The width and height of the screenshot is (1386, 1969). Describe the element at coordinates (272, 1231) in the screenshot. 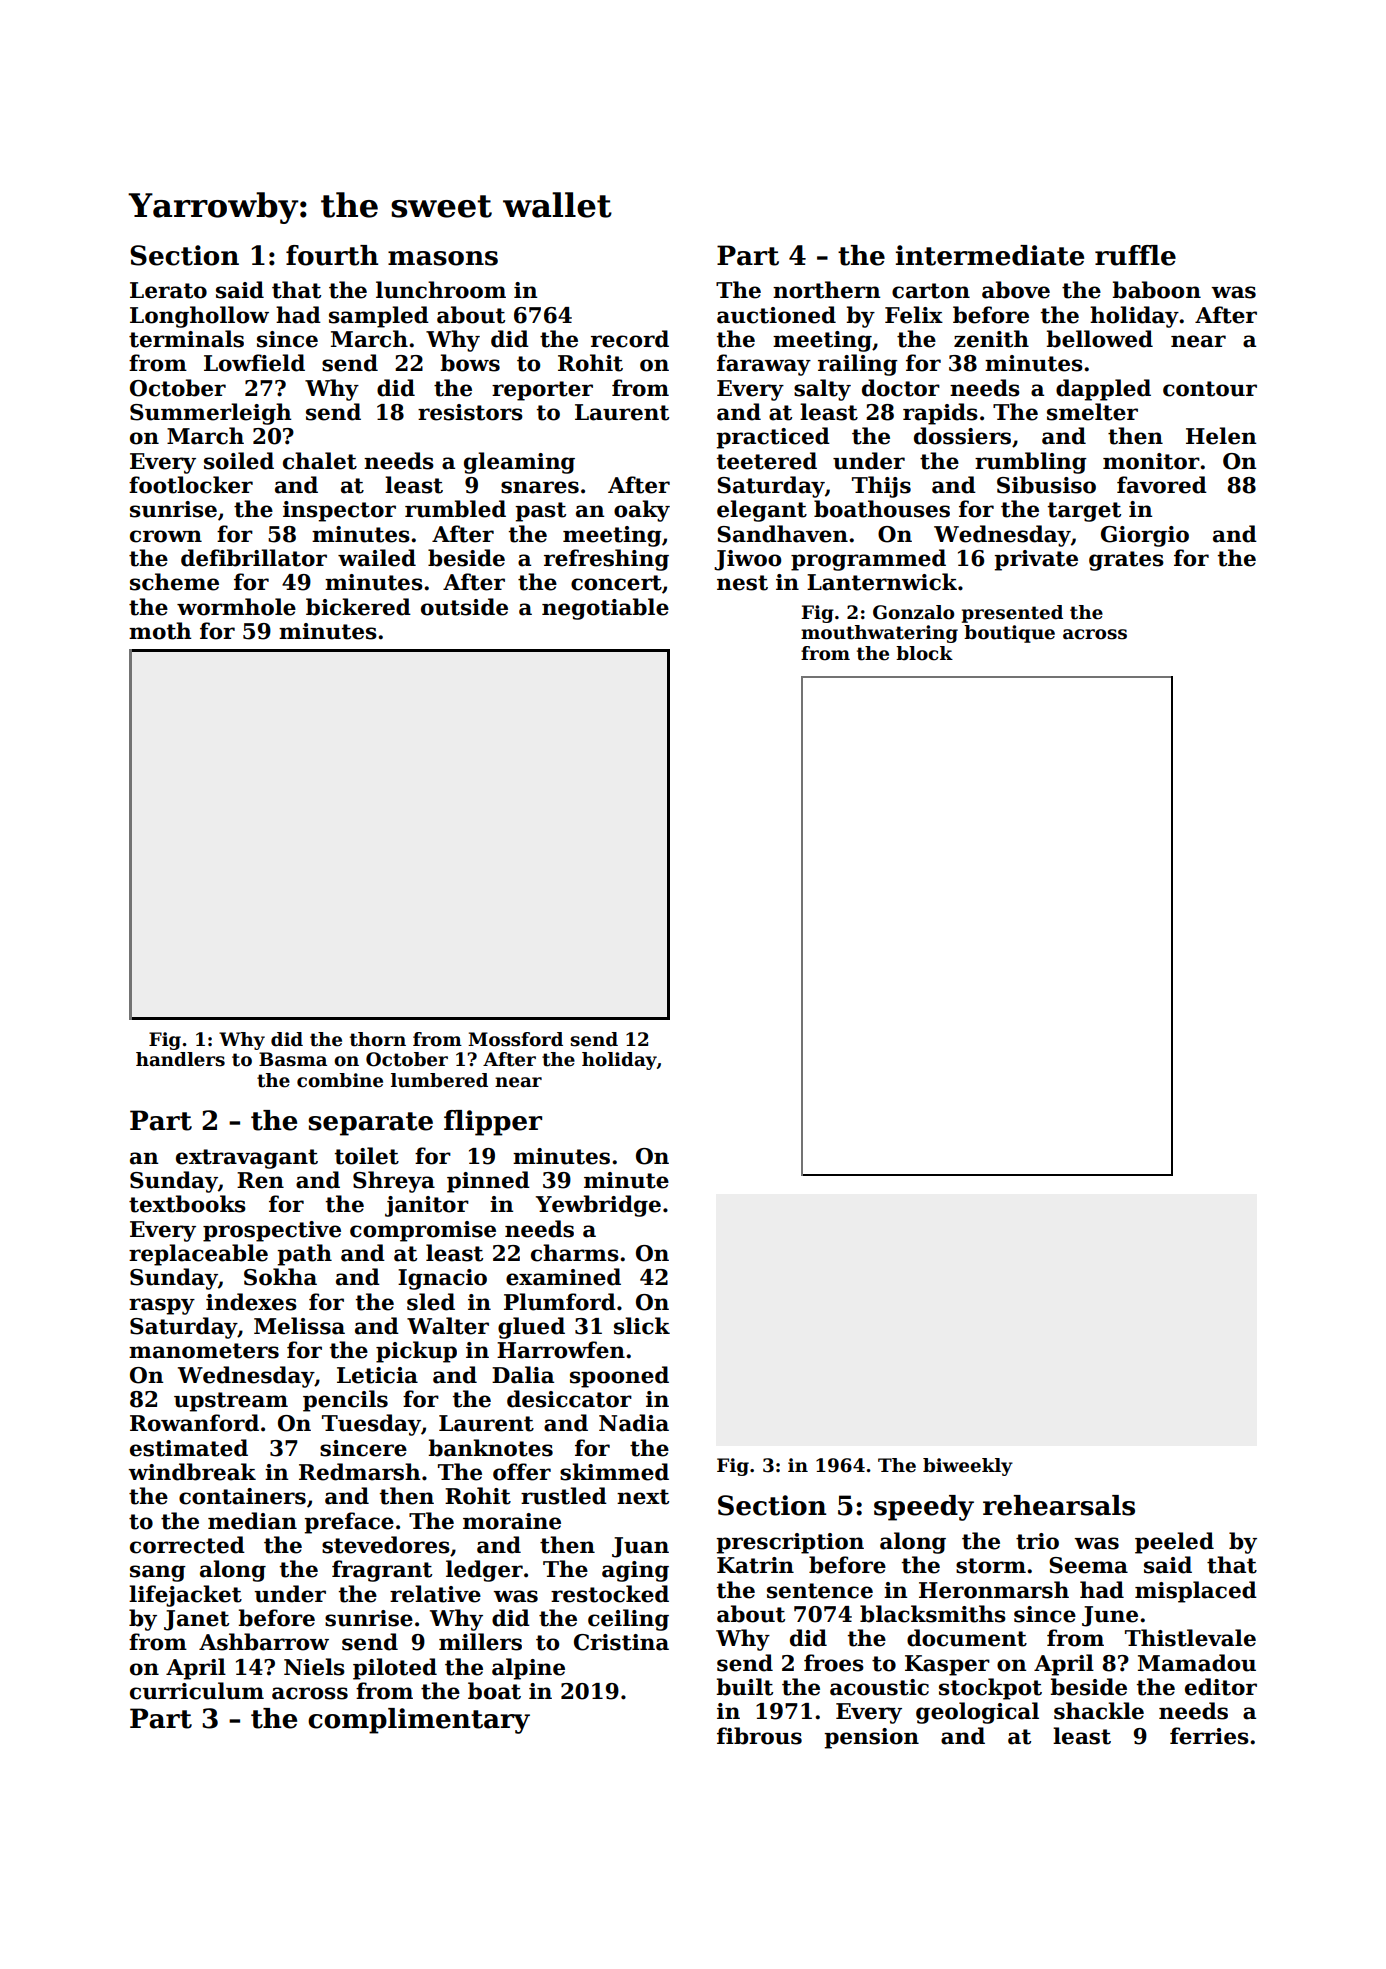

I see `prospective` at that location.
